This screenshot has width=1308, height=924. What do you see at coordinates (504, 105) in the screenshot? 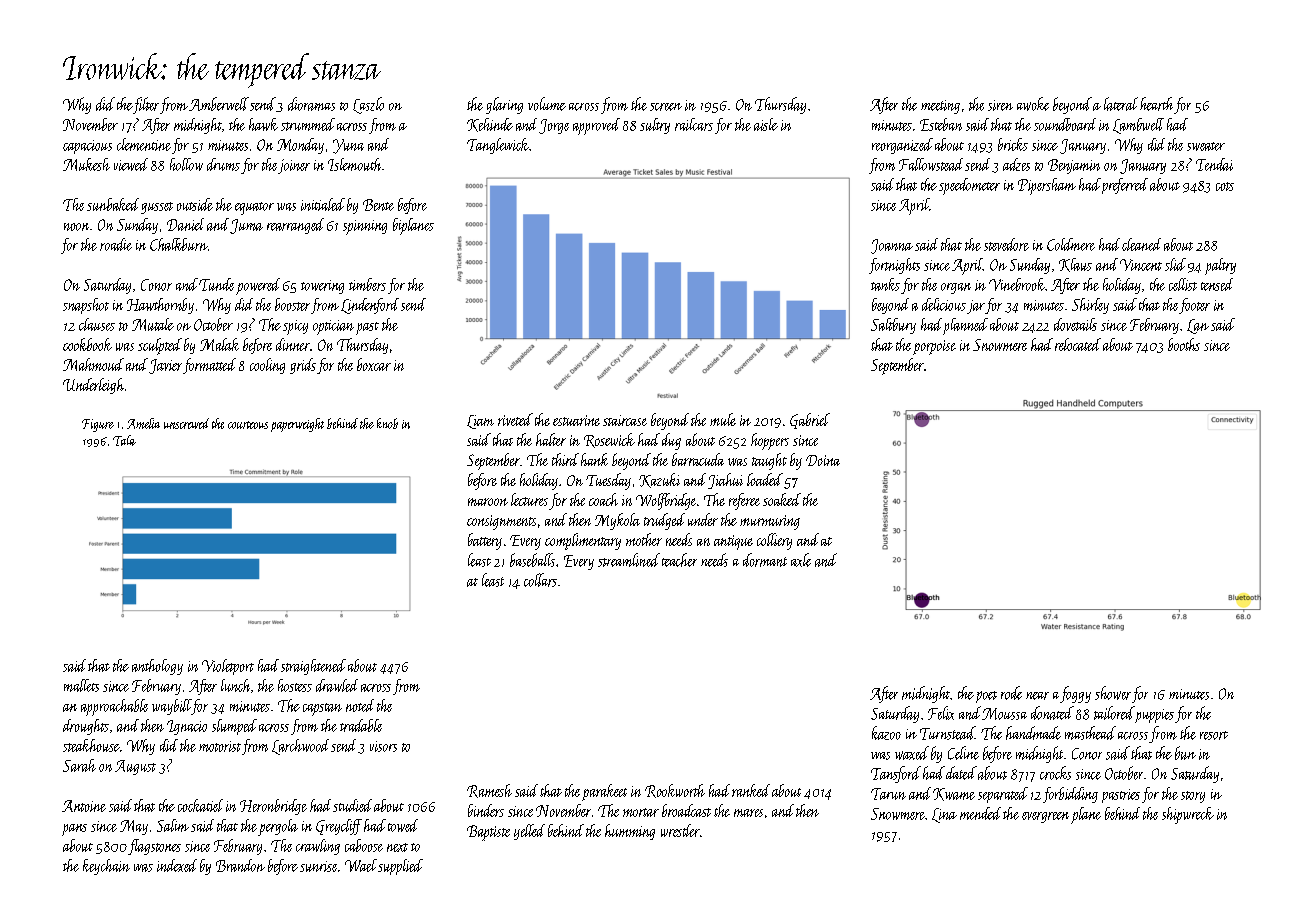
I see `glaring` at bounding box center [504, 105].
